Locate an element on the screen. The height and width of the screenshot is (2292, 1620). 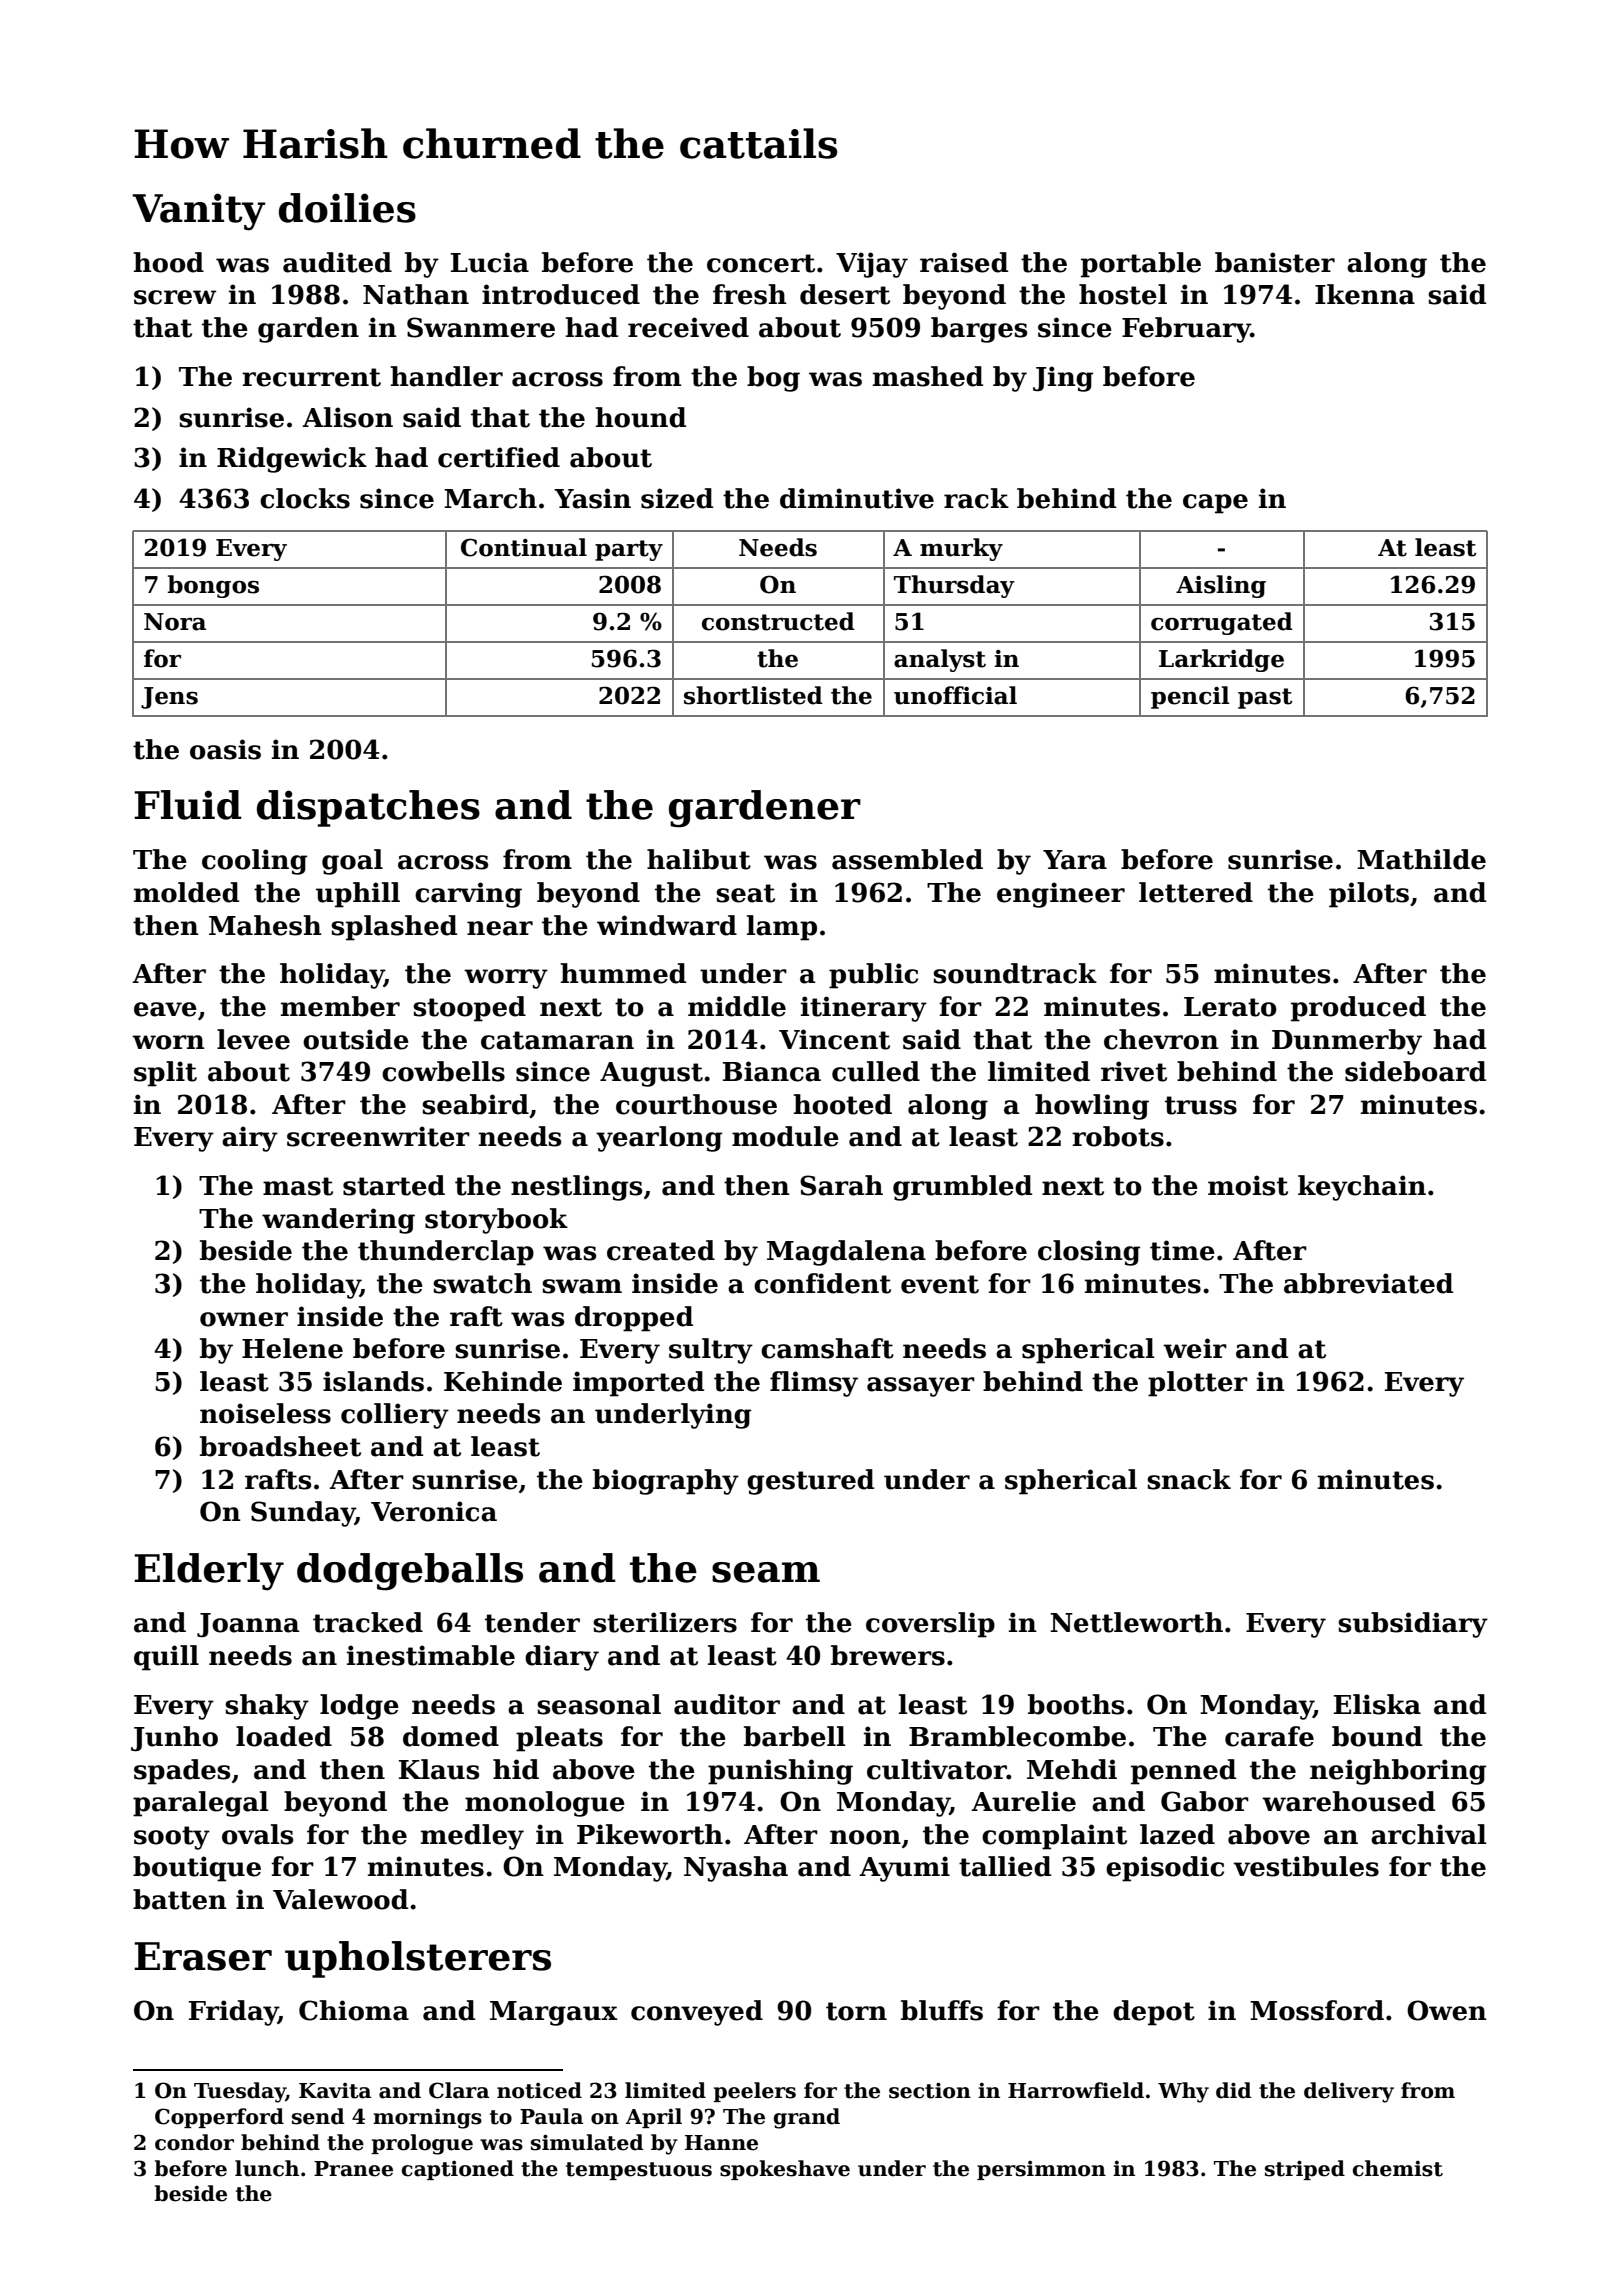
spokeshave is located at coordinates (785, 2170).
